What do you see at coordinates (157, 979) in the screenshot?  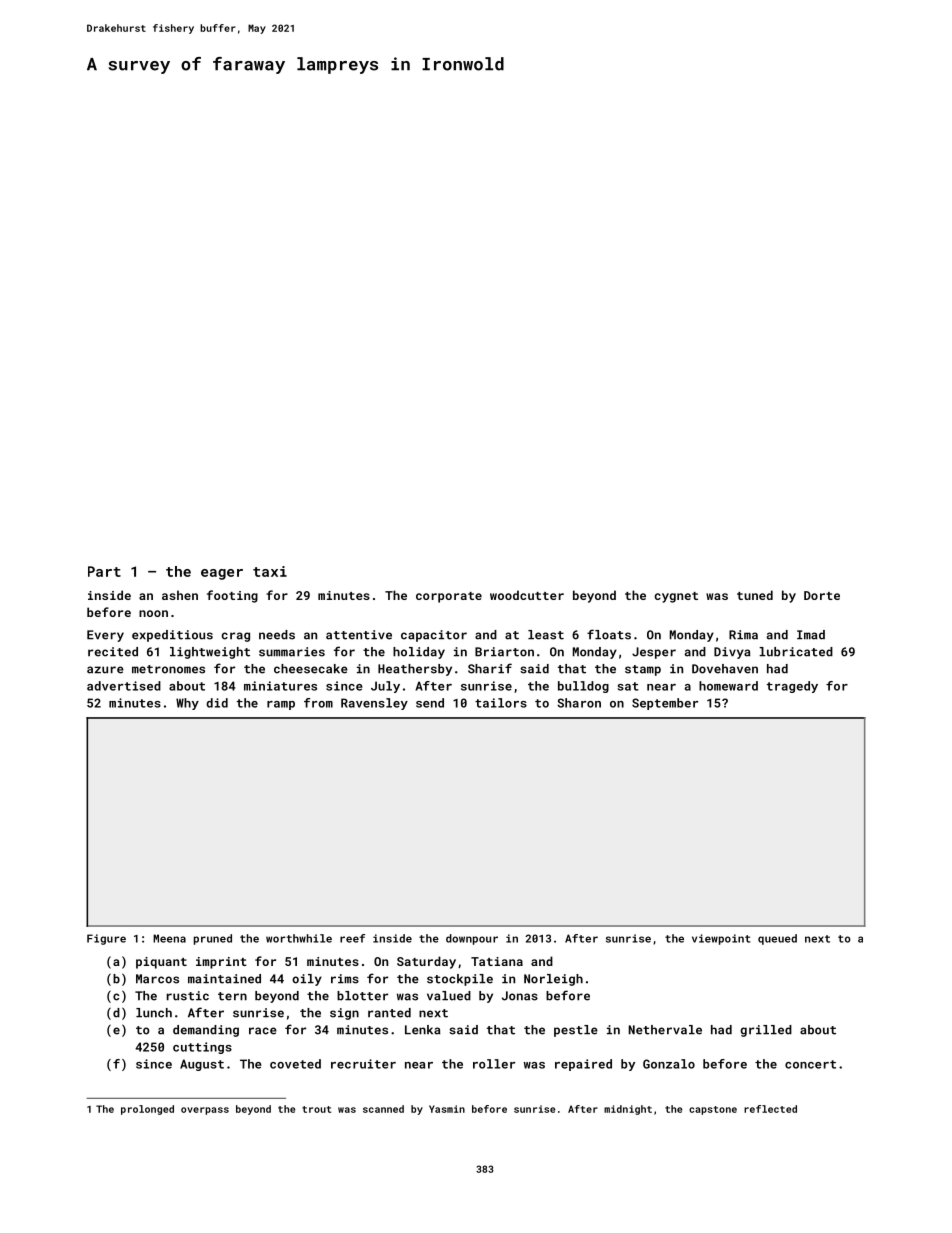 I see `Marcos` at bounding box center [157, 979].
